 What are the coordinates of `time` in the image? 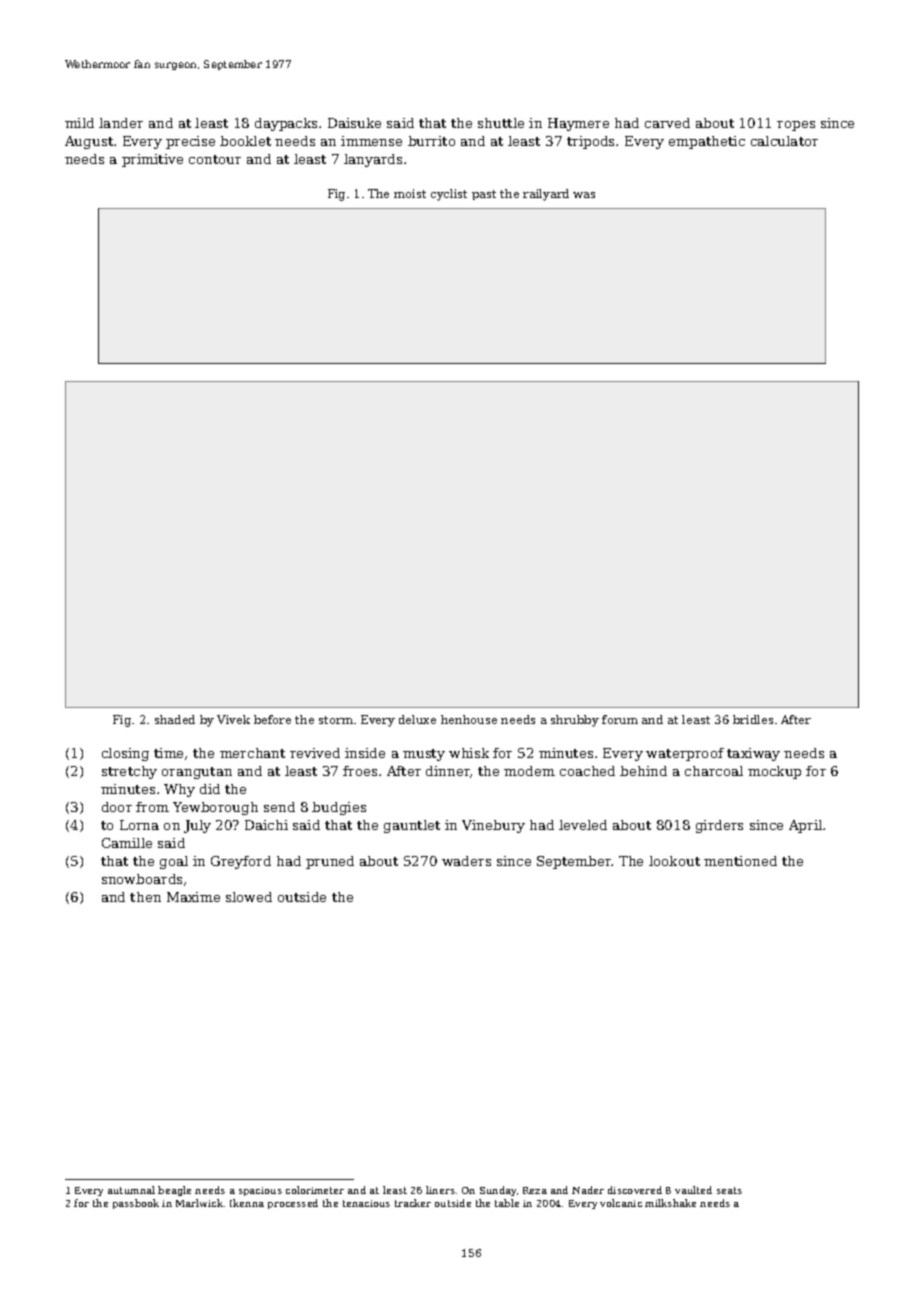 It's located at (168, 753).
